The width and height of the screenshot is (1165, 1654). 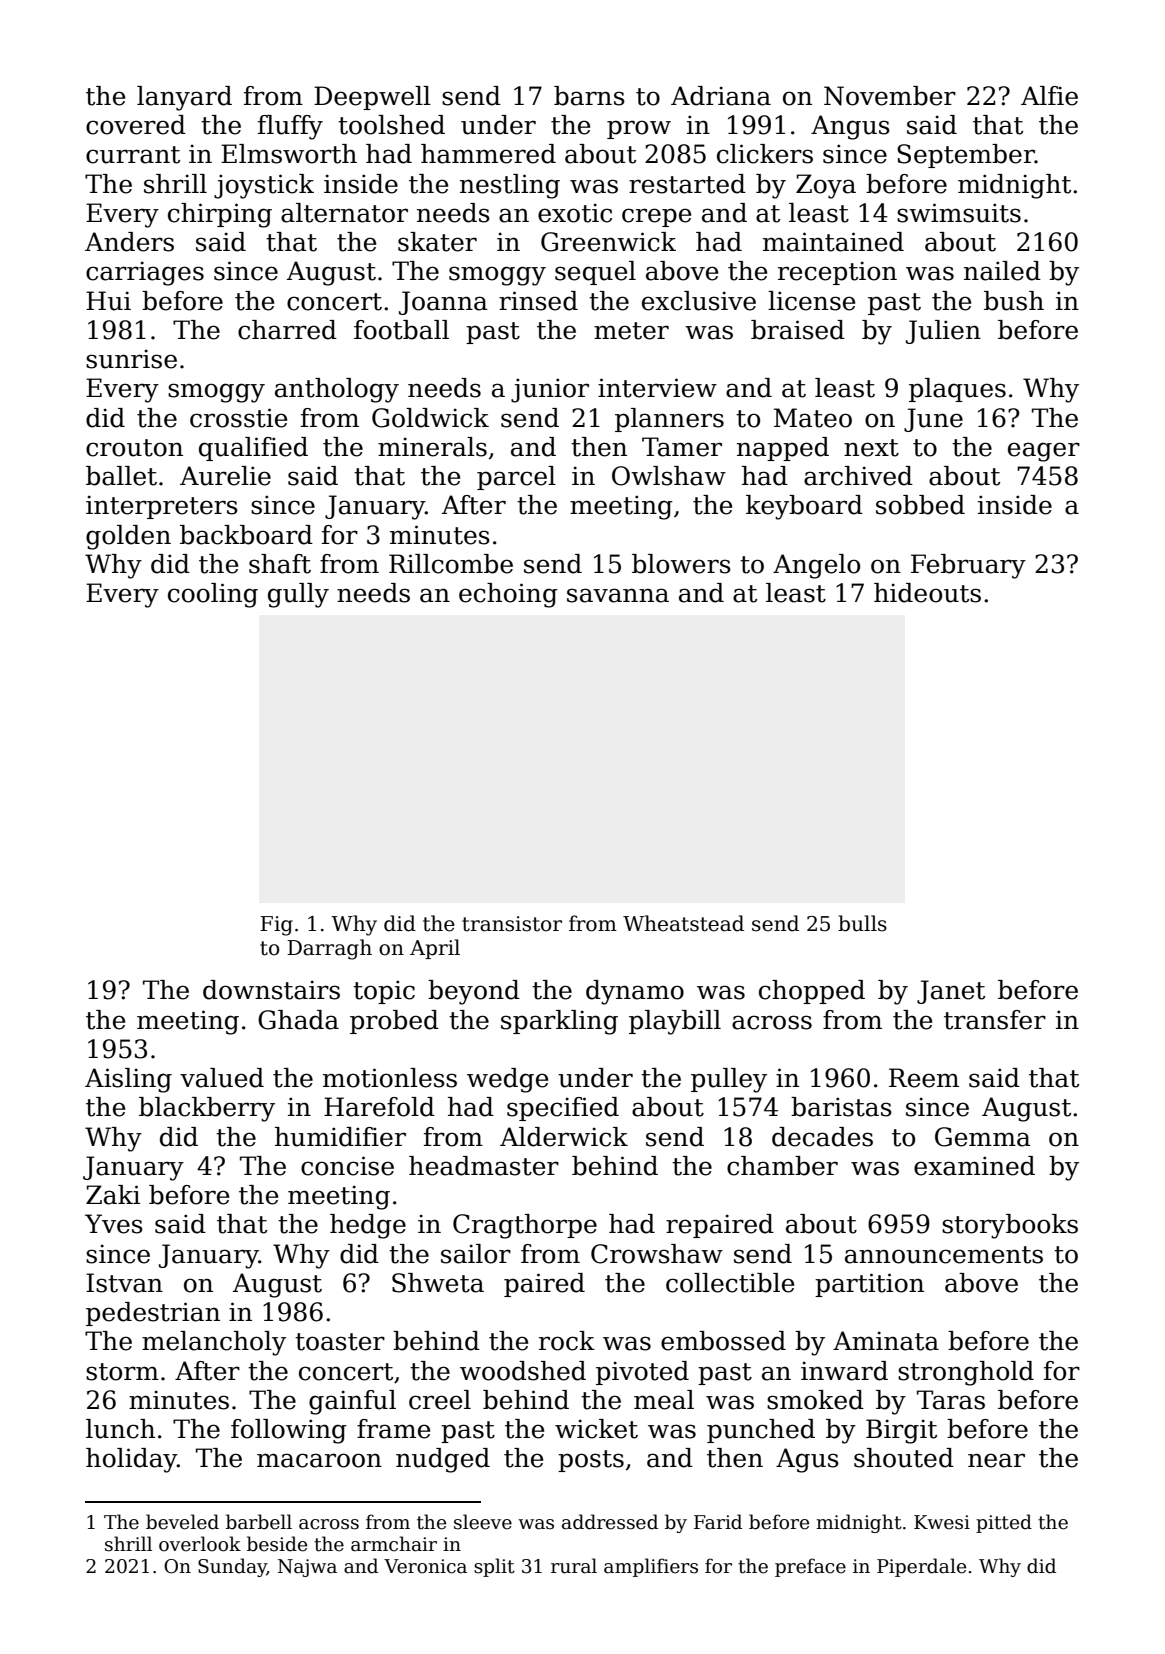 What do you see at coordinates (618, 595) in the screenshot?
I see `savanna` at bounding box center [618, 595].
